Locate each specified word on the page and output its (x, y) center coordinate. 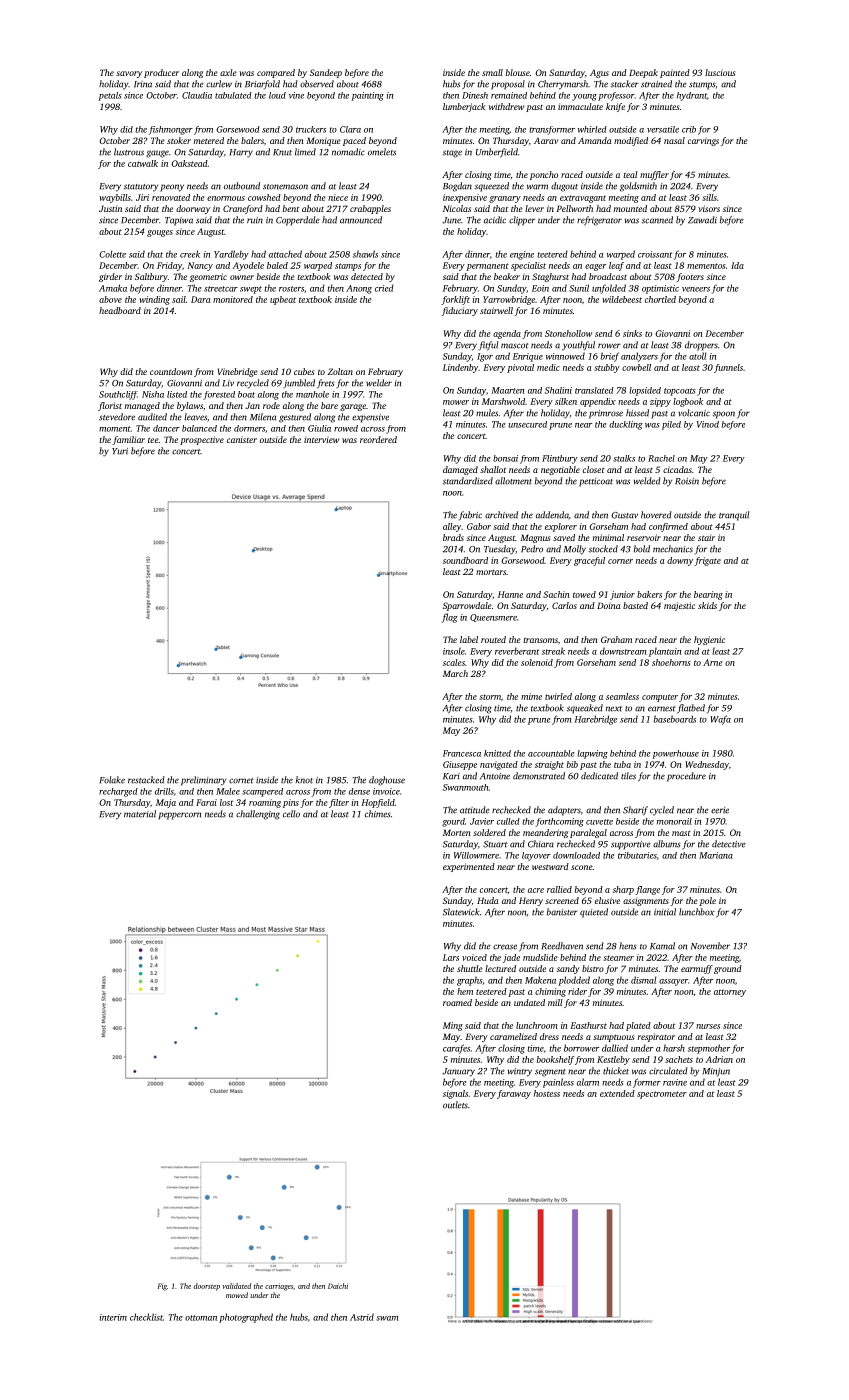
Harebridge (595, 720)
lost (226, 802)
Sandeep (326, 73)
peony (172, 188)
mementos (706, 266)
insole (454, 651)
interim (113, 1317)
